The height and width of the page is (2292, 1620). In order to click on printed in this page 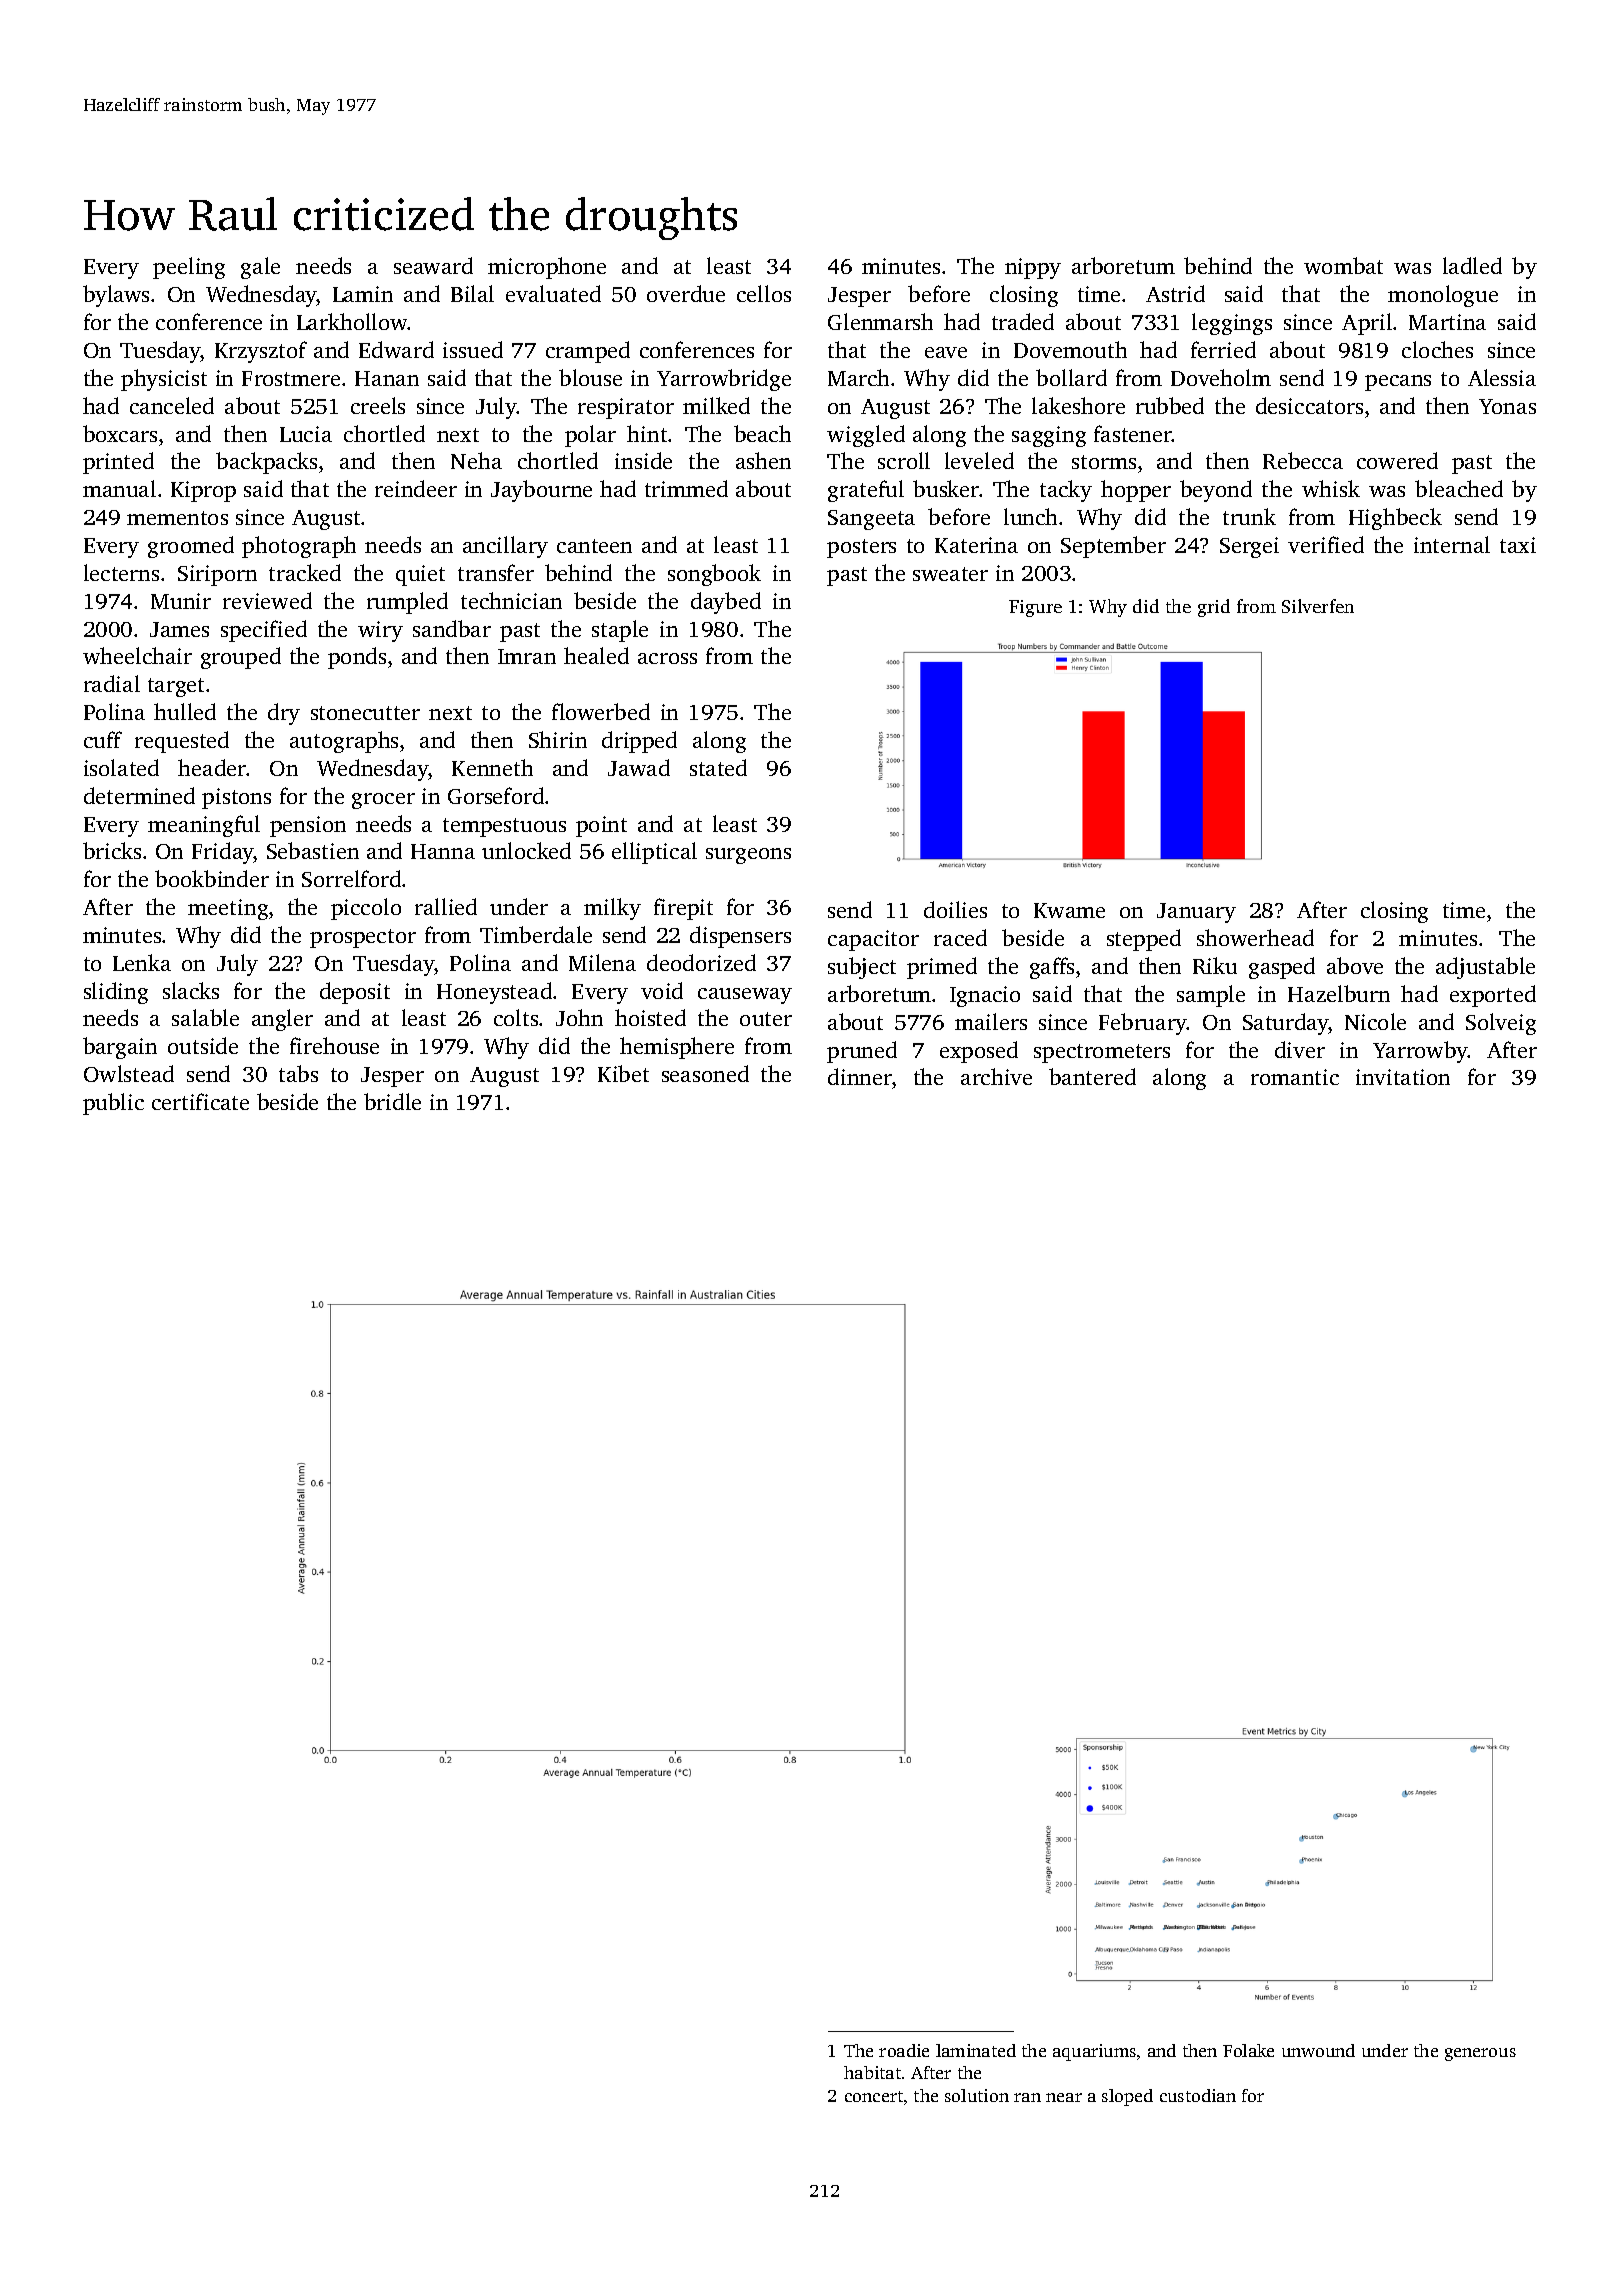, I will do `click(118, 463)`.
